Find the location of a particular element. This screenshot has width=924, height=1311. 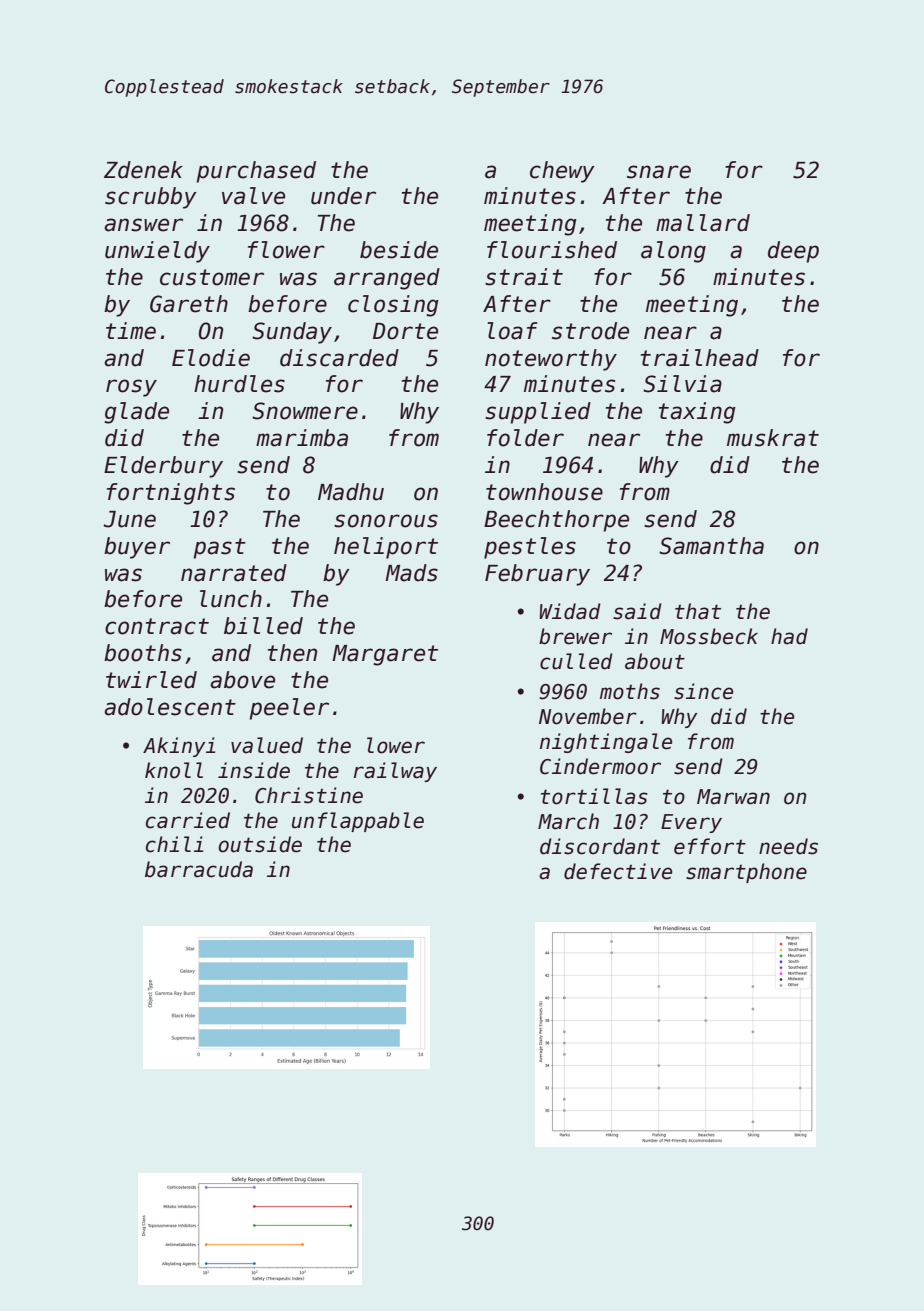

muskrat is located at coordinates (773, 438).
